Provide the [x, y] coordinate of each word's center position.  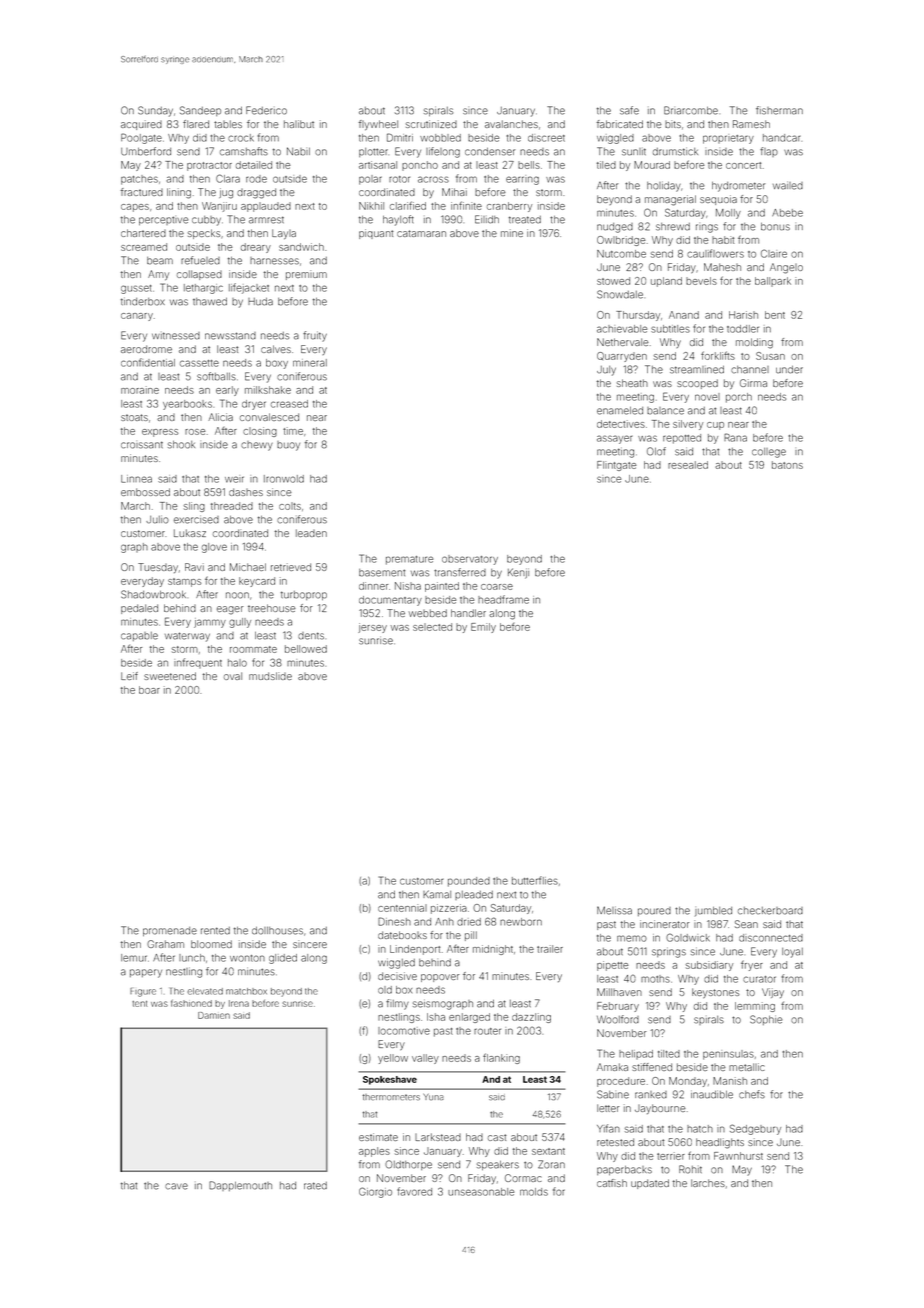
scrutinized [431, 124]
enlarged [469, 1018]
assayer [614, 439]
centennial [402, 908]
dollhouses [277, 930]
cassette [199, 363]
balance [665, 411]
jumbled [713, 911]
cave [176, 1186]
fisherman [779, 110]
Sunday [155, 111]
